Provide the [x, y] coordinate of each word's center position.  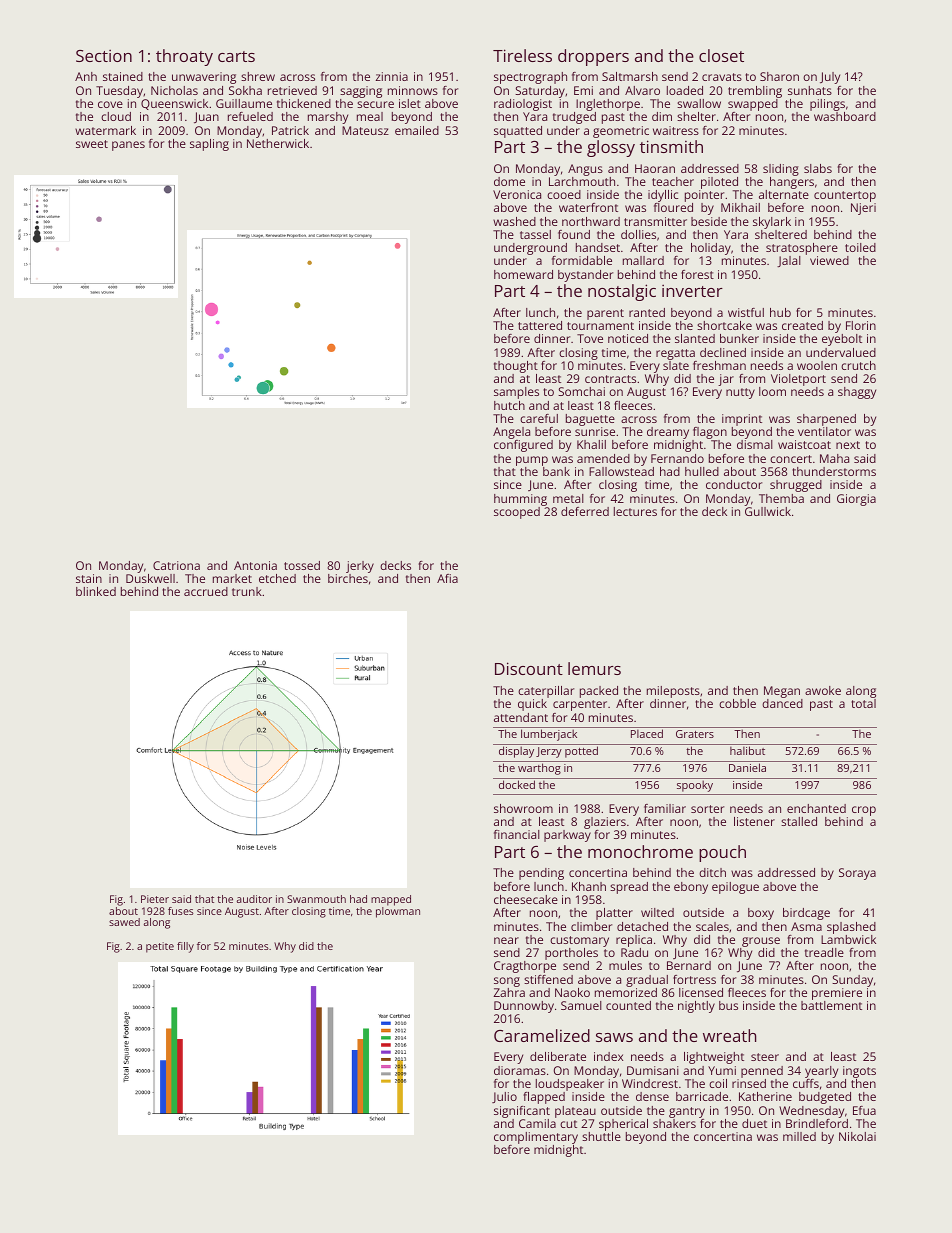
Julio [504, 1097]
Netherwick [278, 143]
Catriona [176, 565]
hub [780, 312]
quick [532, 705]
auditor [254, 899]
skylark [772, 223]
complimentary [536, 1138]
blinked [96, 591]
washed [514, 221]
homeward [523, 274]
